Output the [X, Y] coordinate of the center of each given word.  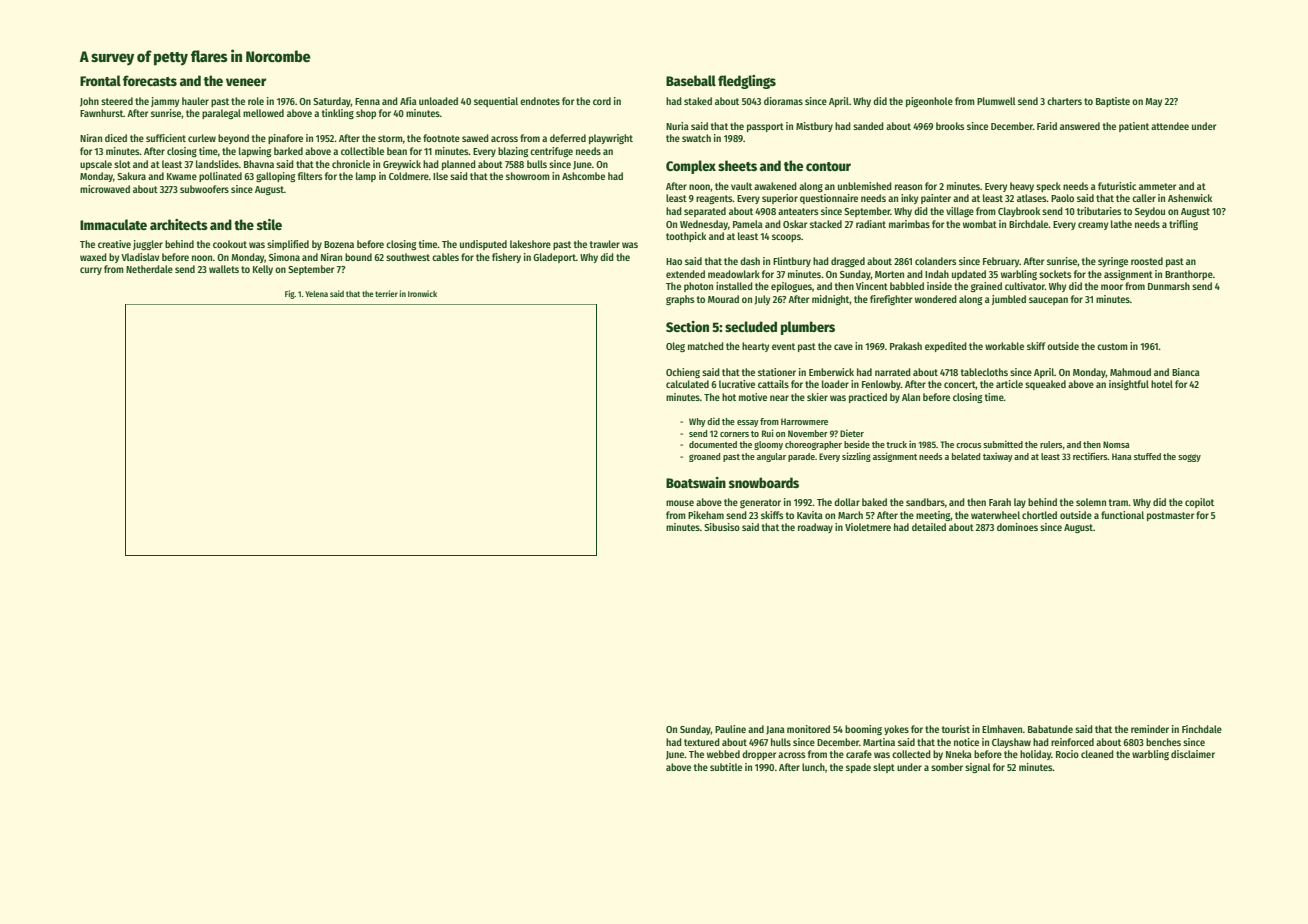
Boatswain [696, 482]
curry [91, 271]
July [762, 300]
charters [1064, 101]
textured [702, 742]
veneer [246, 82]
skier [817, 397]
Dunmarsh [1169, 286]
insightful [1129, 385]
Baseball [691, 80]
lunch [813, 767]
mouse [680, 503]
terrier [386, 293]
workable [1004, 346]
